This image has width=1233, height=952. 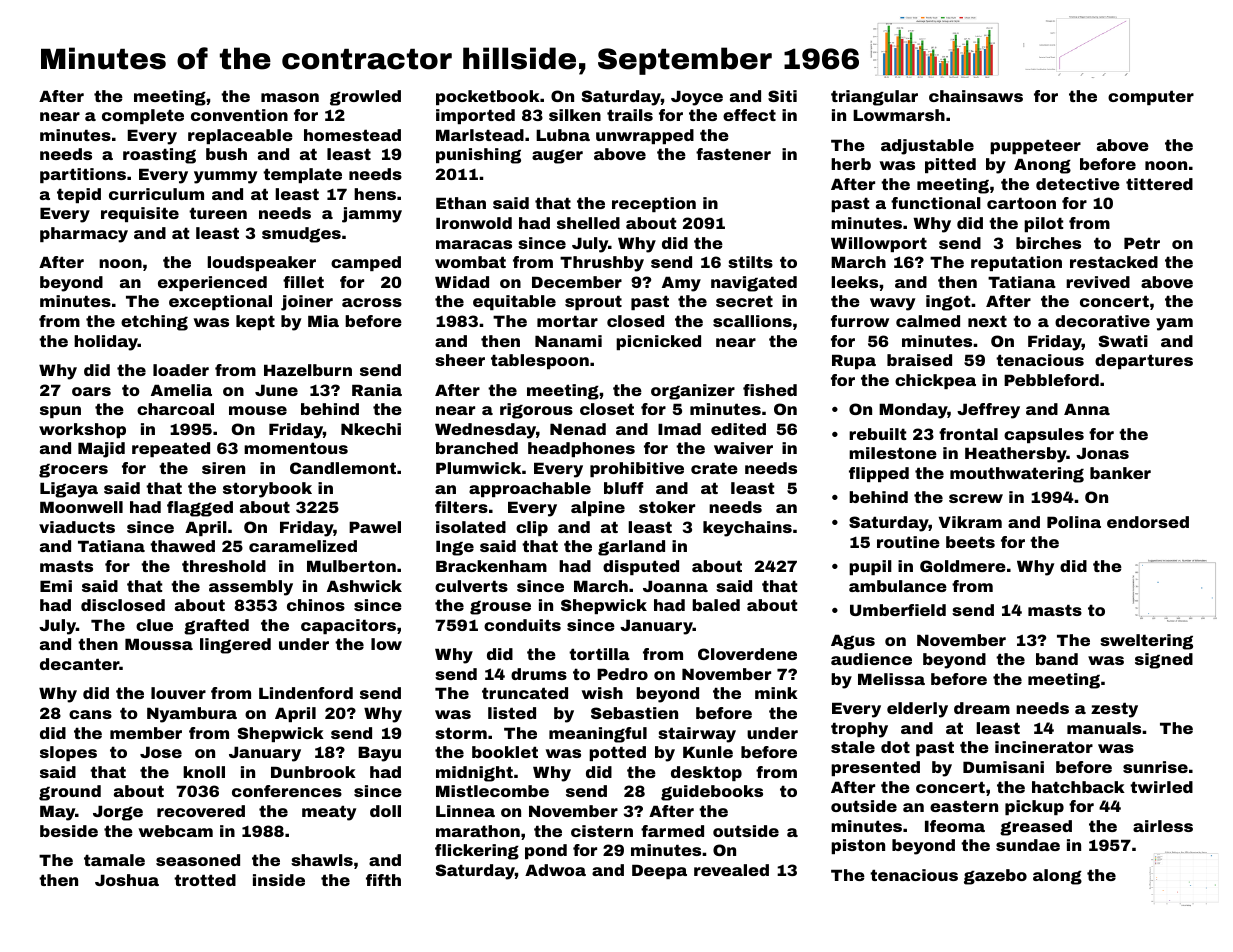 I want to click on Hazelburn, so click(x=308, y=370).
